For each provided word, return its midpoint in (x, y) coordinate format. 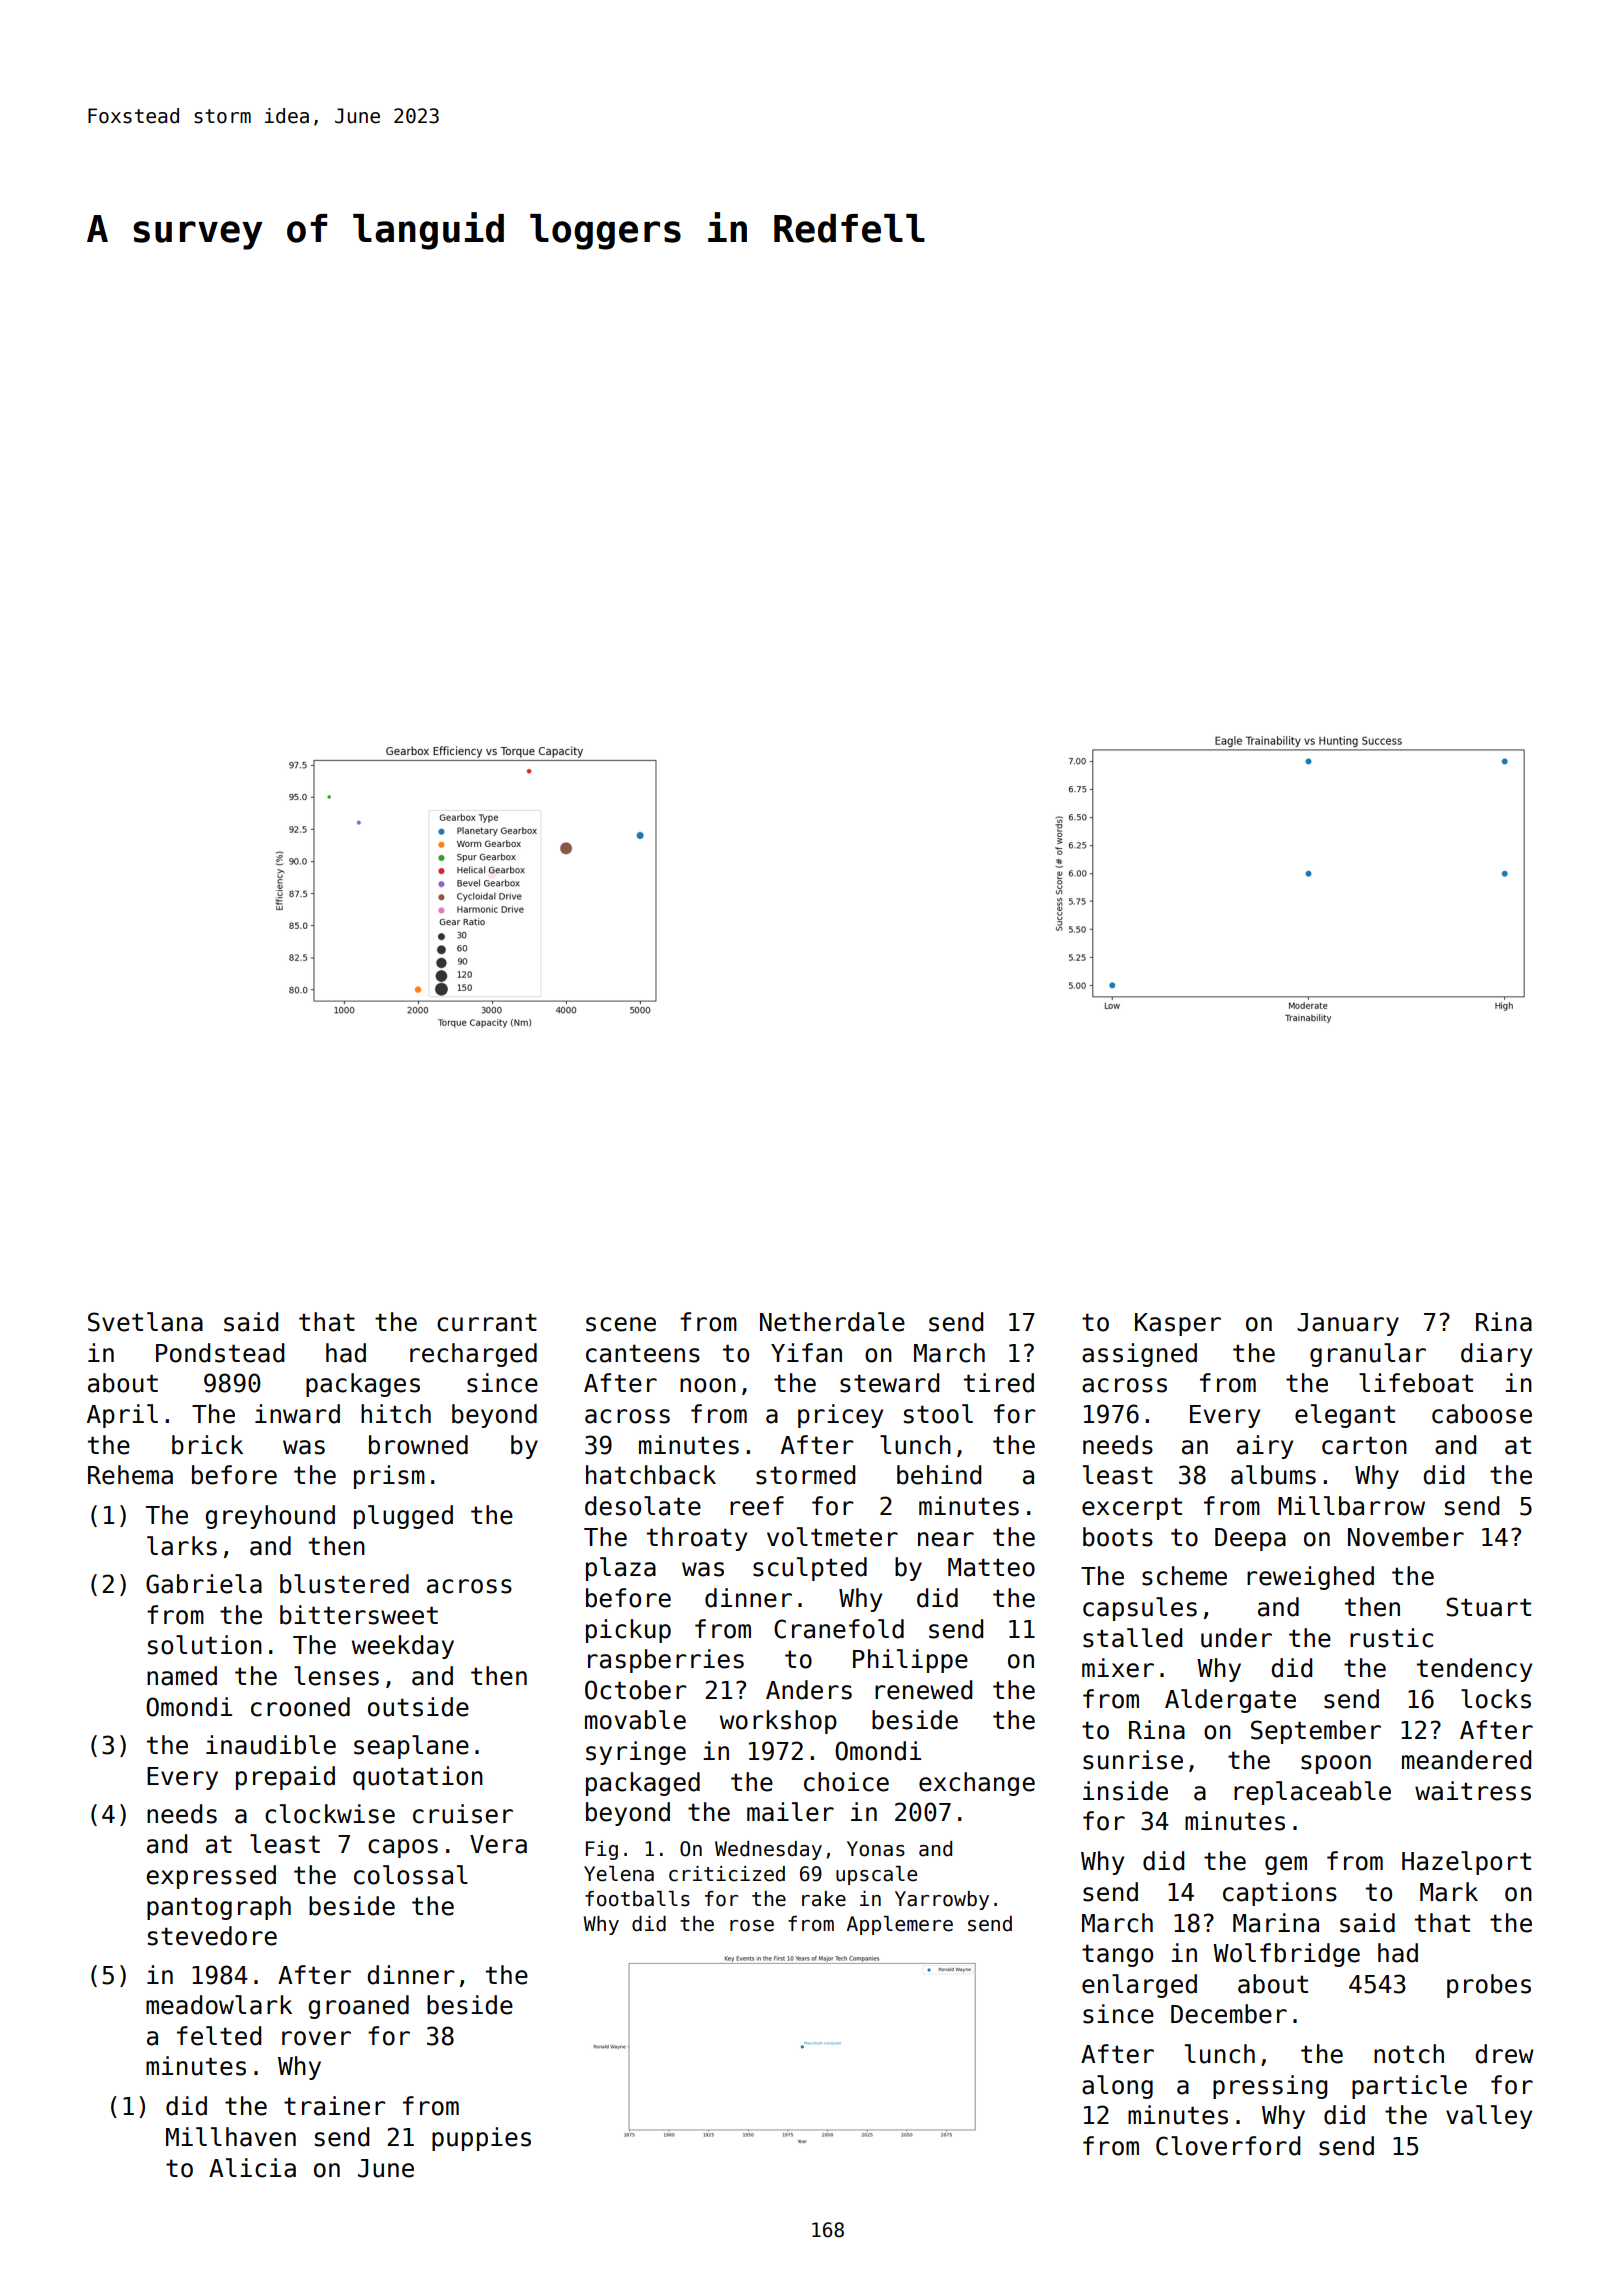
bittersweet (359, 1615)
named (182, 1676)
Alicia (252, 2168)
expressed (211, 1877)
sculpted (810, 1569)
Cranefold (839, 1629)
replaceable (1312, 1793)
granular (1368, 1355)
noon (708, 1385)
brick (207, 1445)
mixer (1118, 1668)
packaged (643, 1784)
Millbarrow (1351, 1506)
